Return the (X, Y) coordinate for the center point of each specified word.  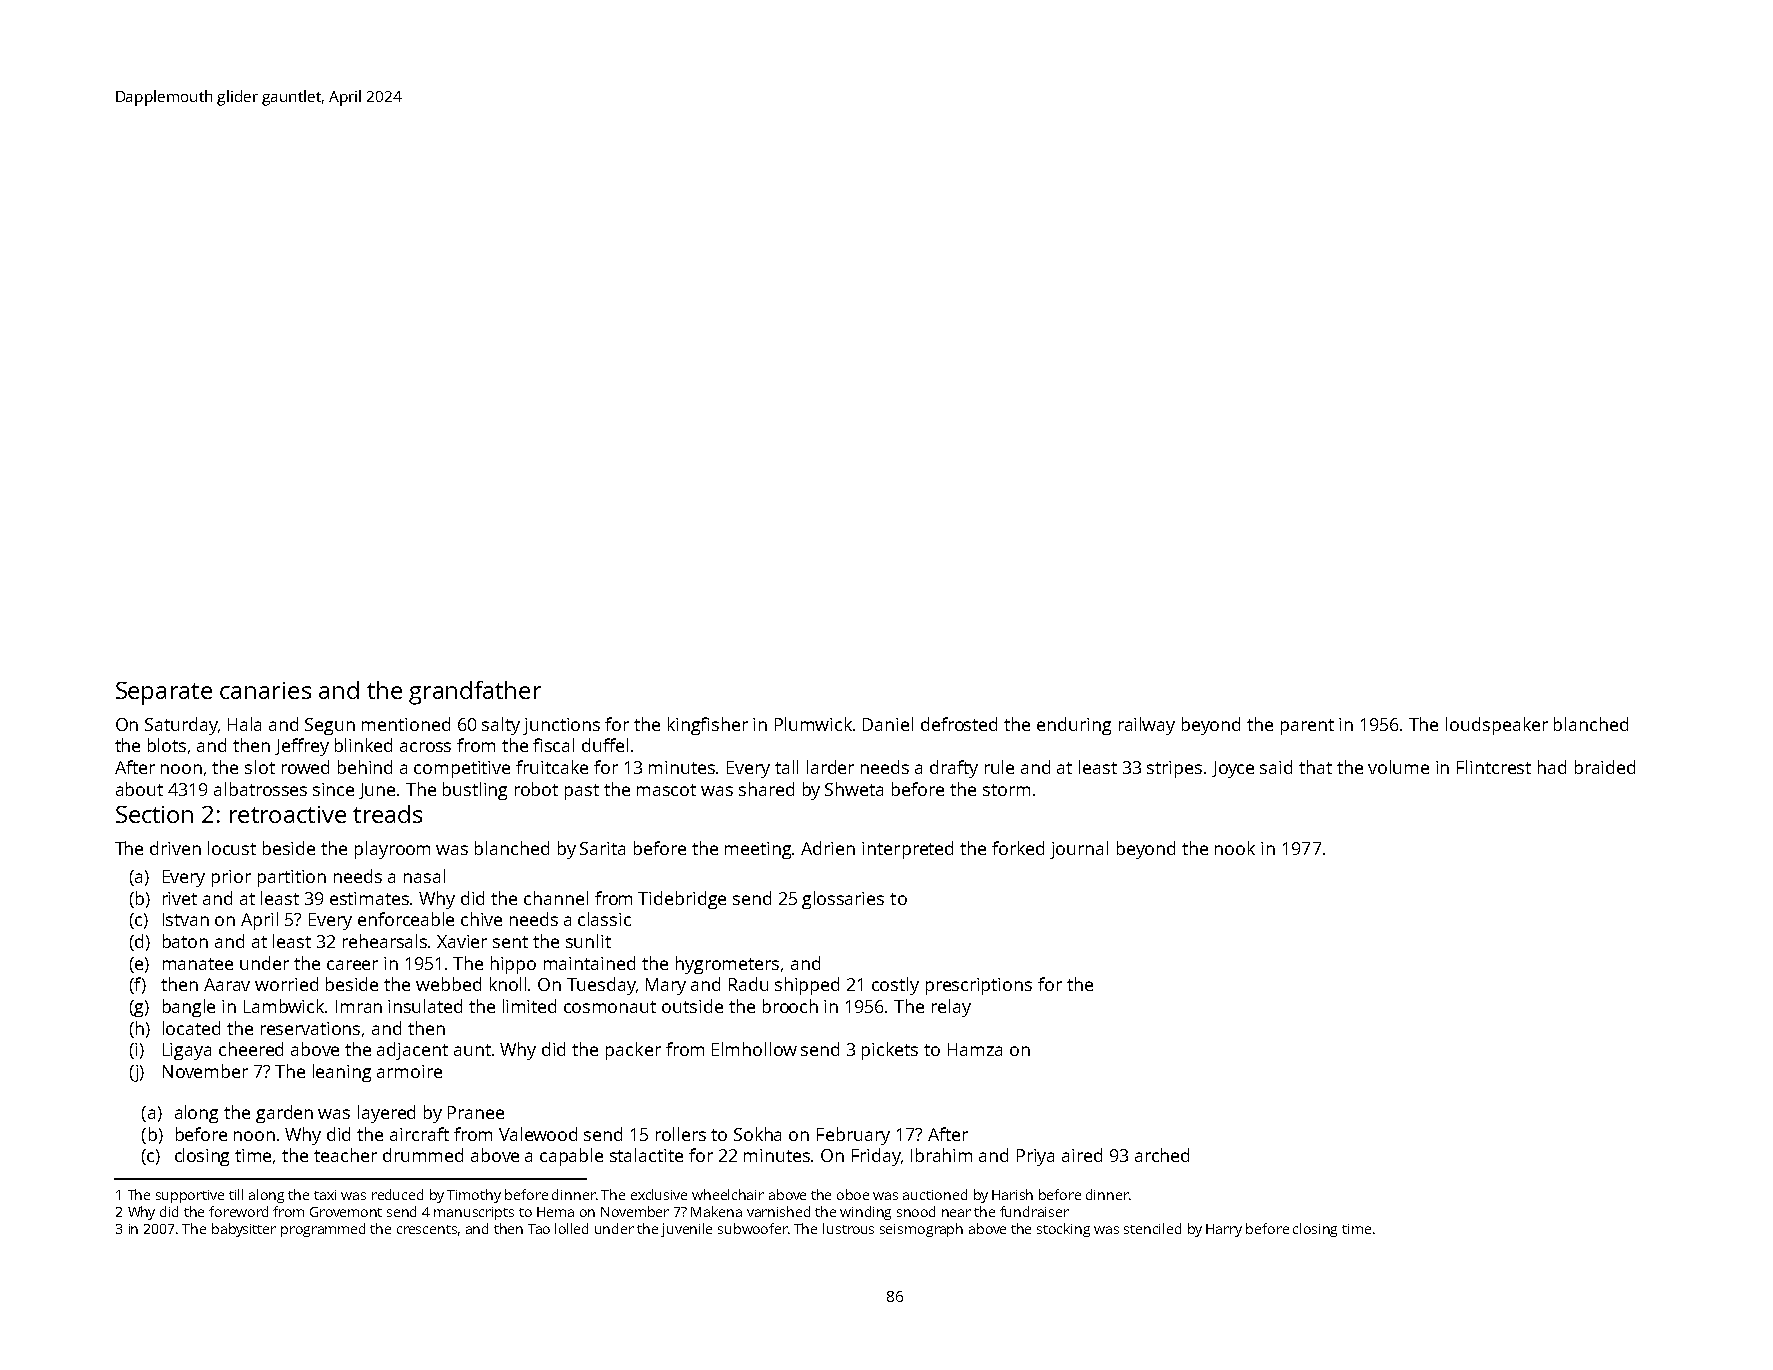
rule (999, 767)
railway (1147, 726)
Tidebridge (682, 900)
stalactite (646, 1155)
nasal (424, 876)
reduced (397, 1194)
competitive (462, 769)
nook (1235, 848)
